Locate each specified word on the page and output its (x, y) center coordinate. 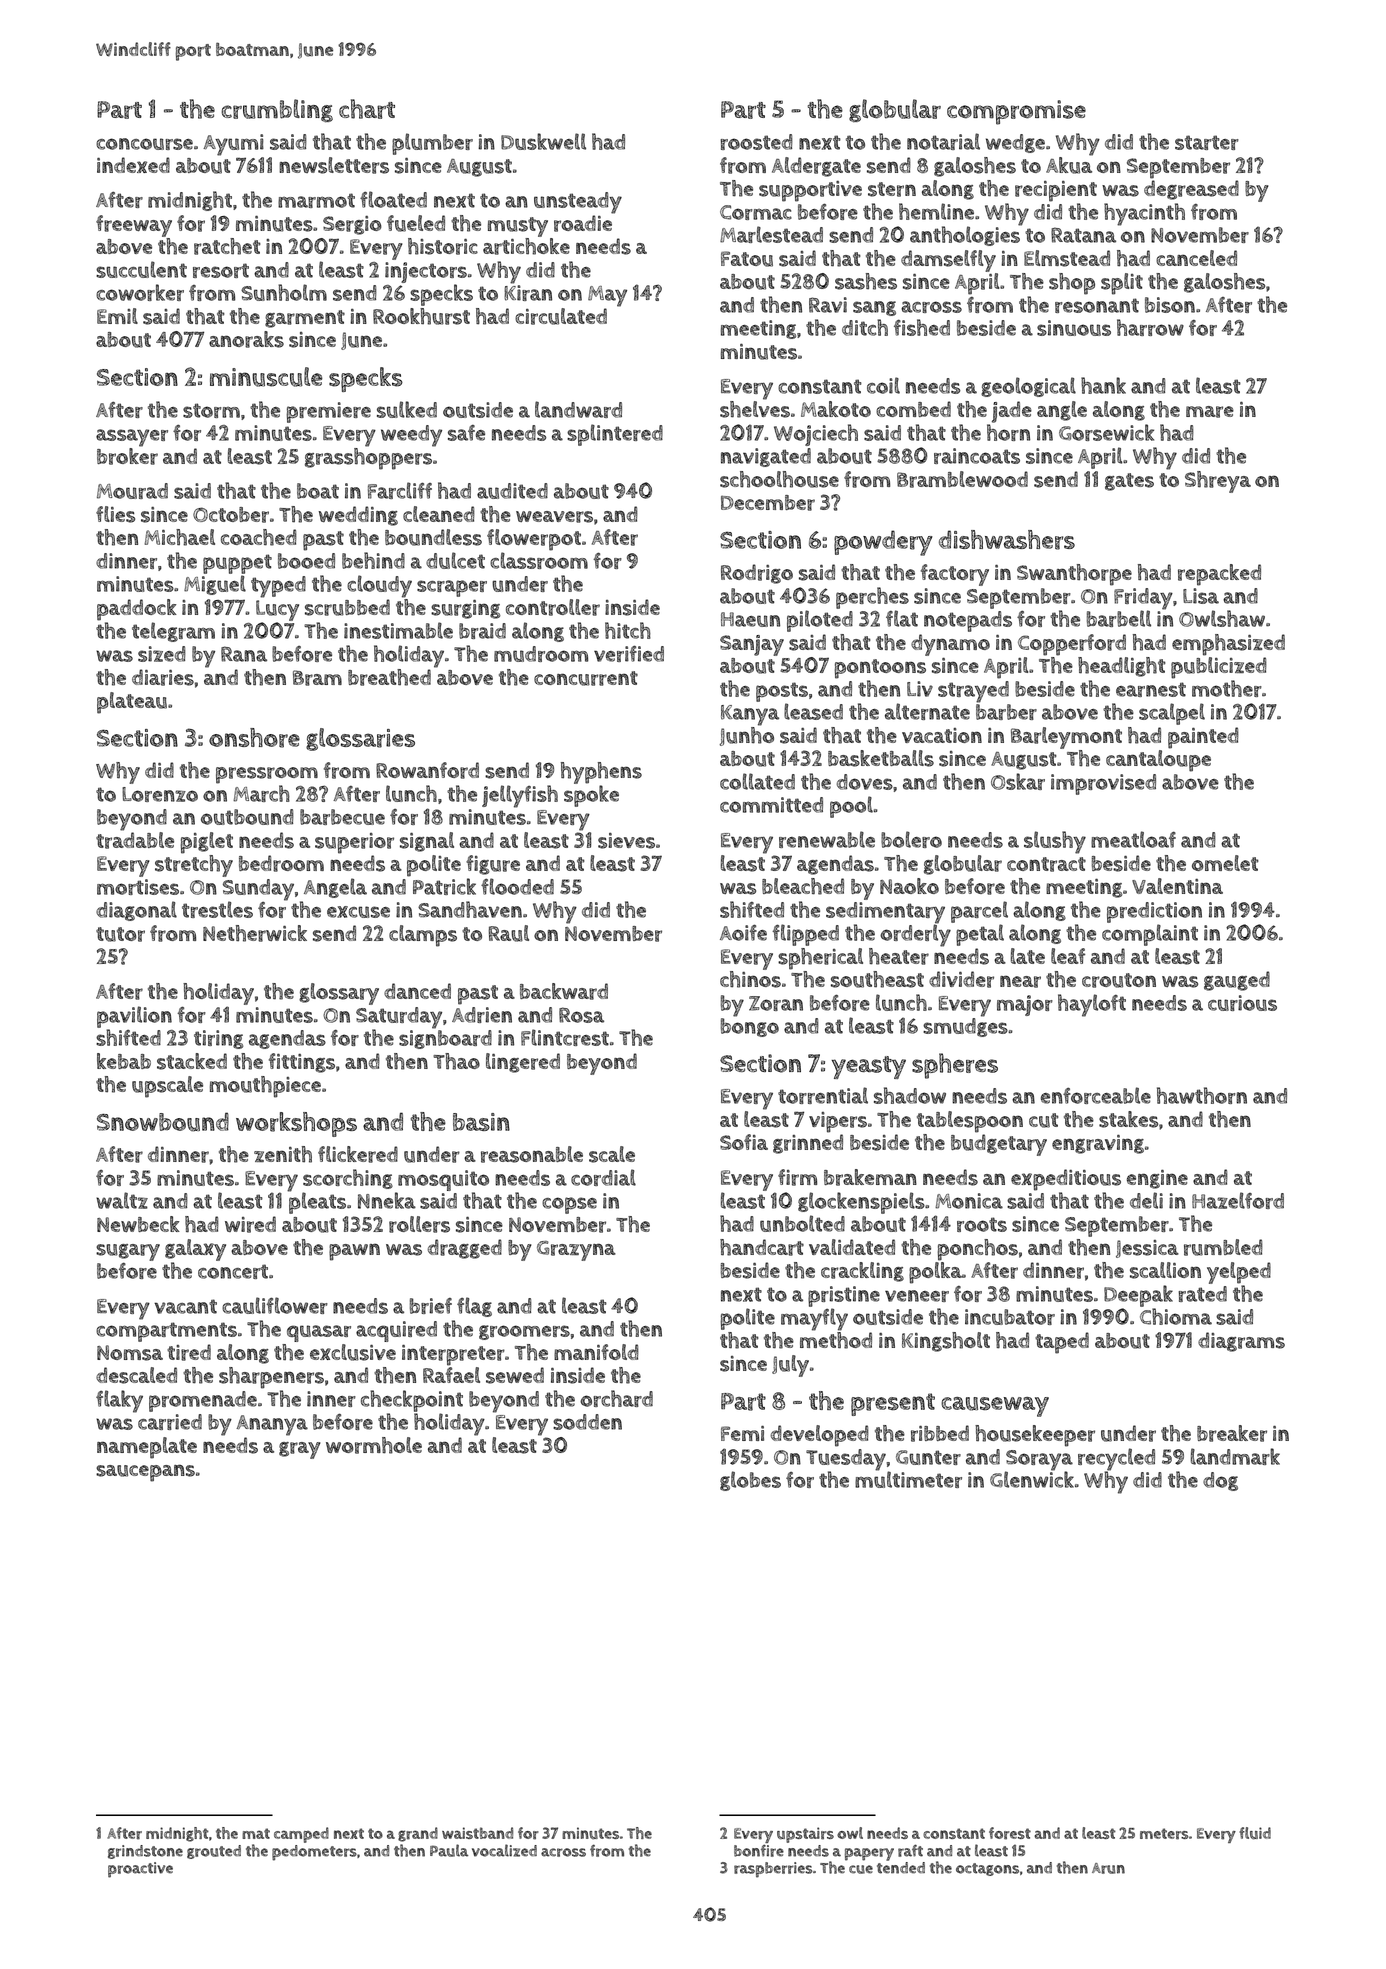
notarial (943, 141)
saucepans (145, 1473)
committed (771, 805)
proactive (140, 1870)
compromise (1016, 112)
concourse (144, 144)
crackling (862, 1272)
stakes (1128, 1119)
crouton (1119, 980)
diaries (163, 677)
